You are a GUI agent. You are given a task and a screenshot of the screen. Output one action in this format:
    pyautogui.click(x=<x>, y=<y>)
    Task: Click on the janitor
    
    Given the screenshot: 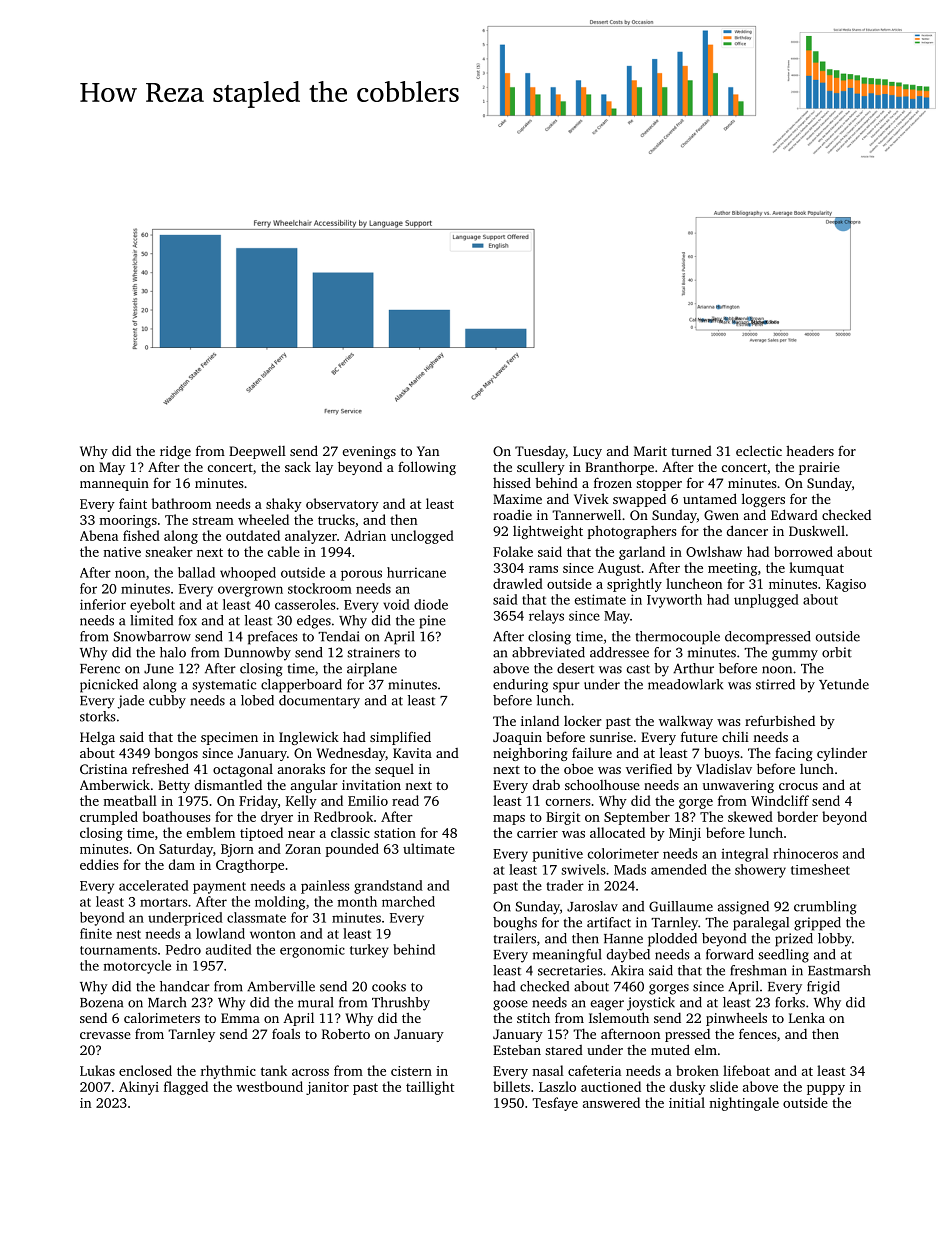 What is the action you would take?
    pyautogui.click(x=327, y=1088)
